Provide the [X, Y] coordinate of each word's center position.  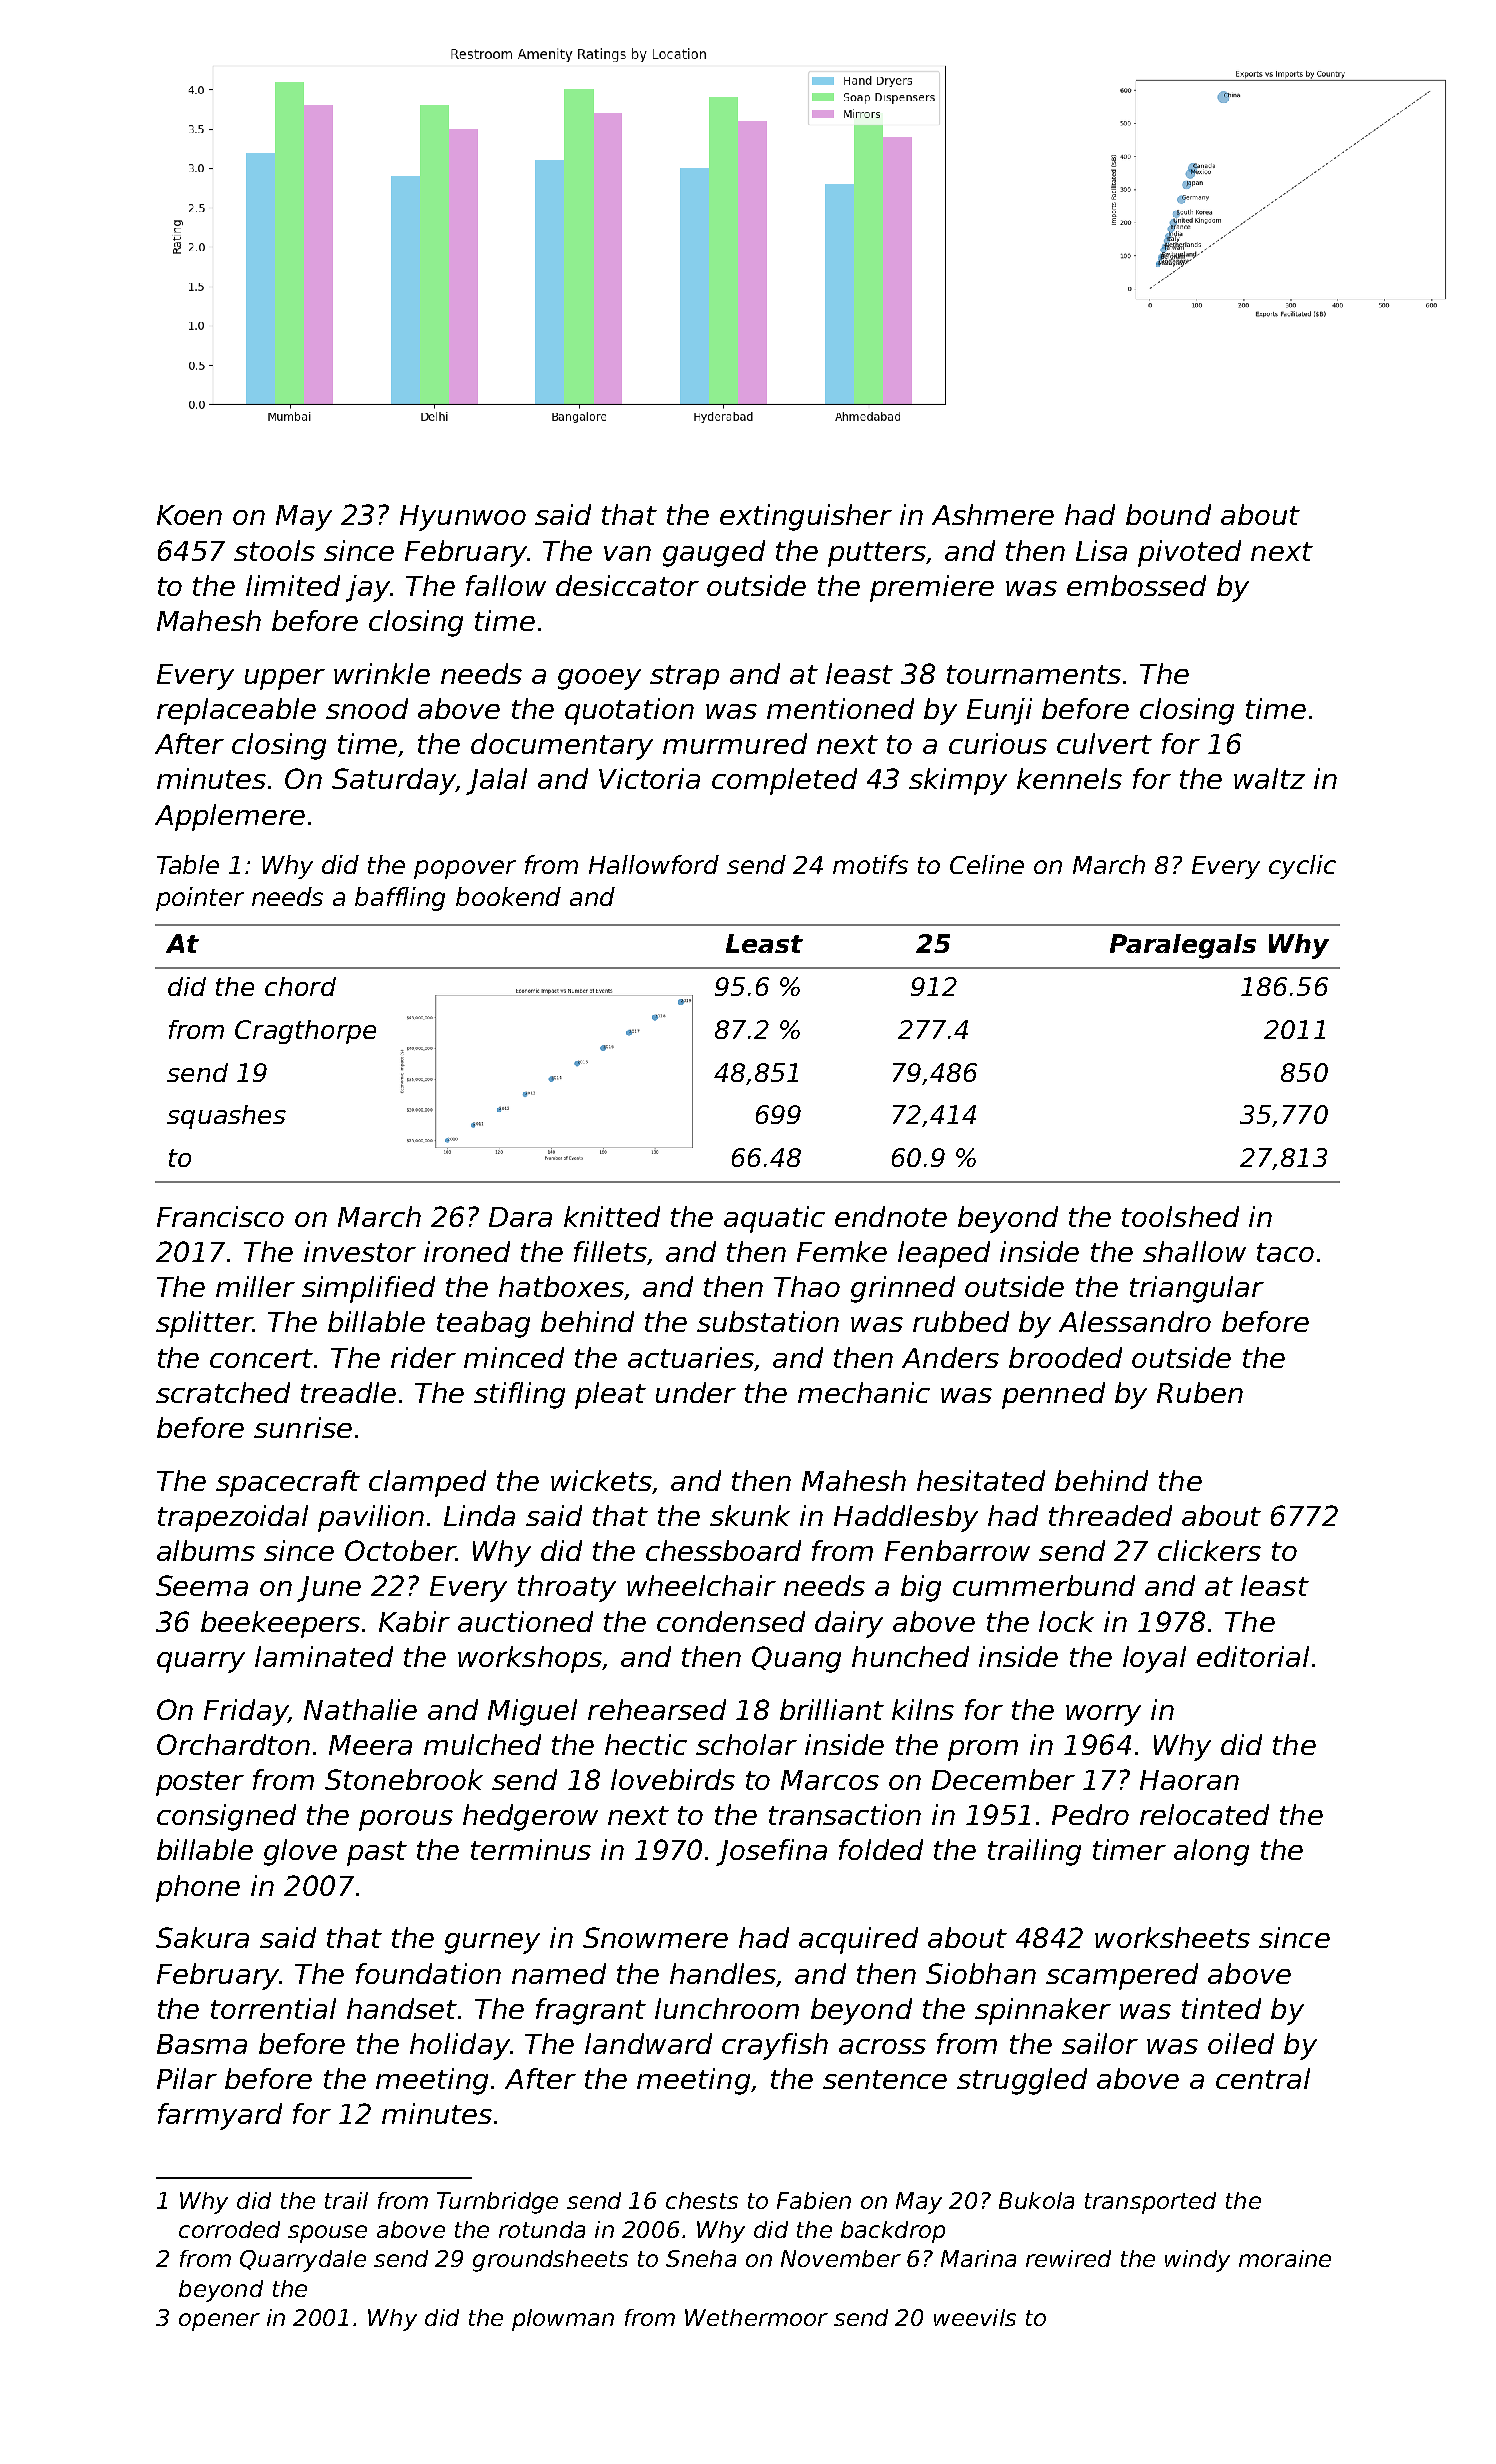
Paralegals [1183, 946]
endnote [891, 1216]
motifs [870, 864]
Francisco [220, 1216]
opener [219, 2322]
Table [188, 864]
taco [1285, 1252]
